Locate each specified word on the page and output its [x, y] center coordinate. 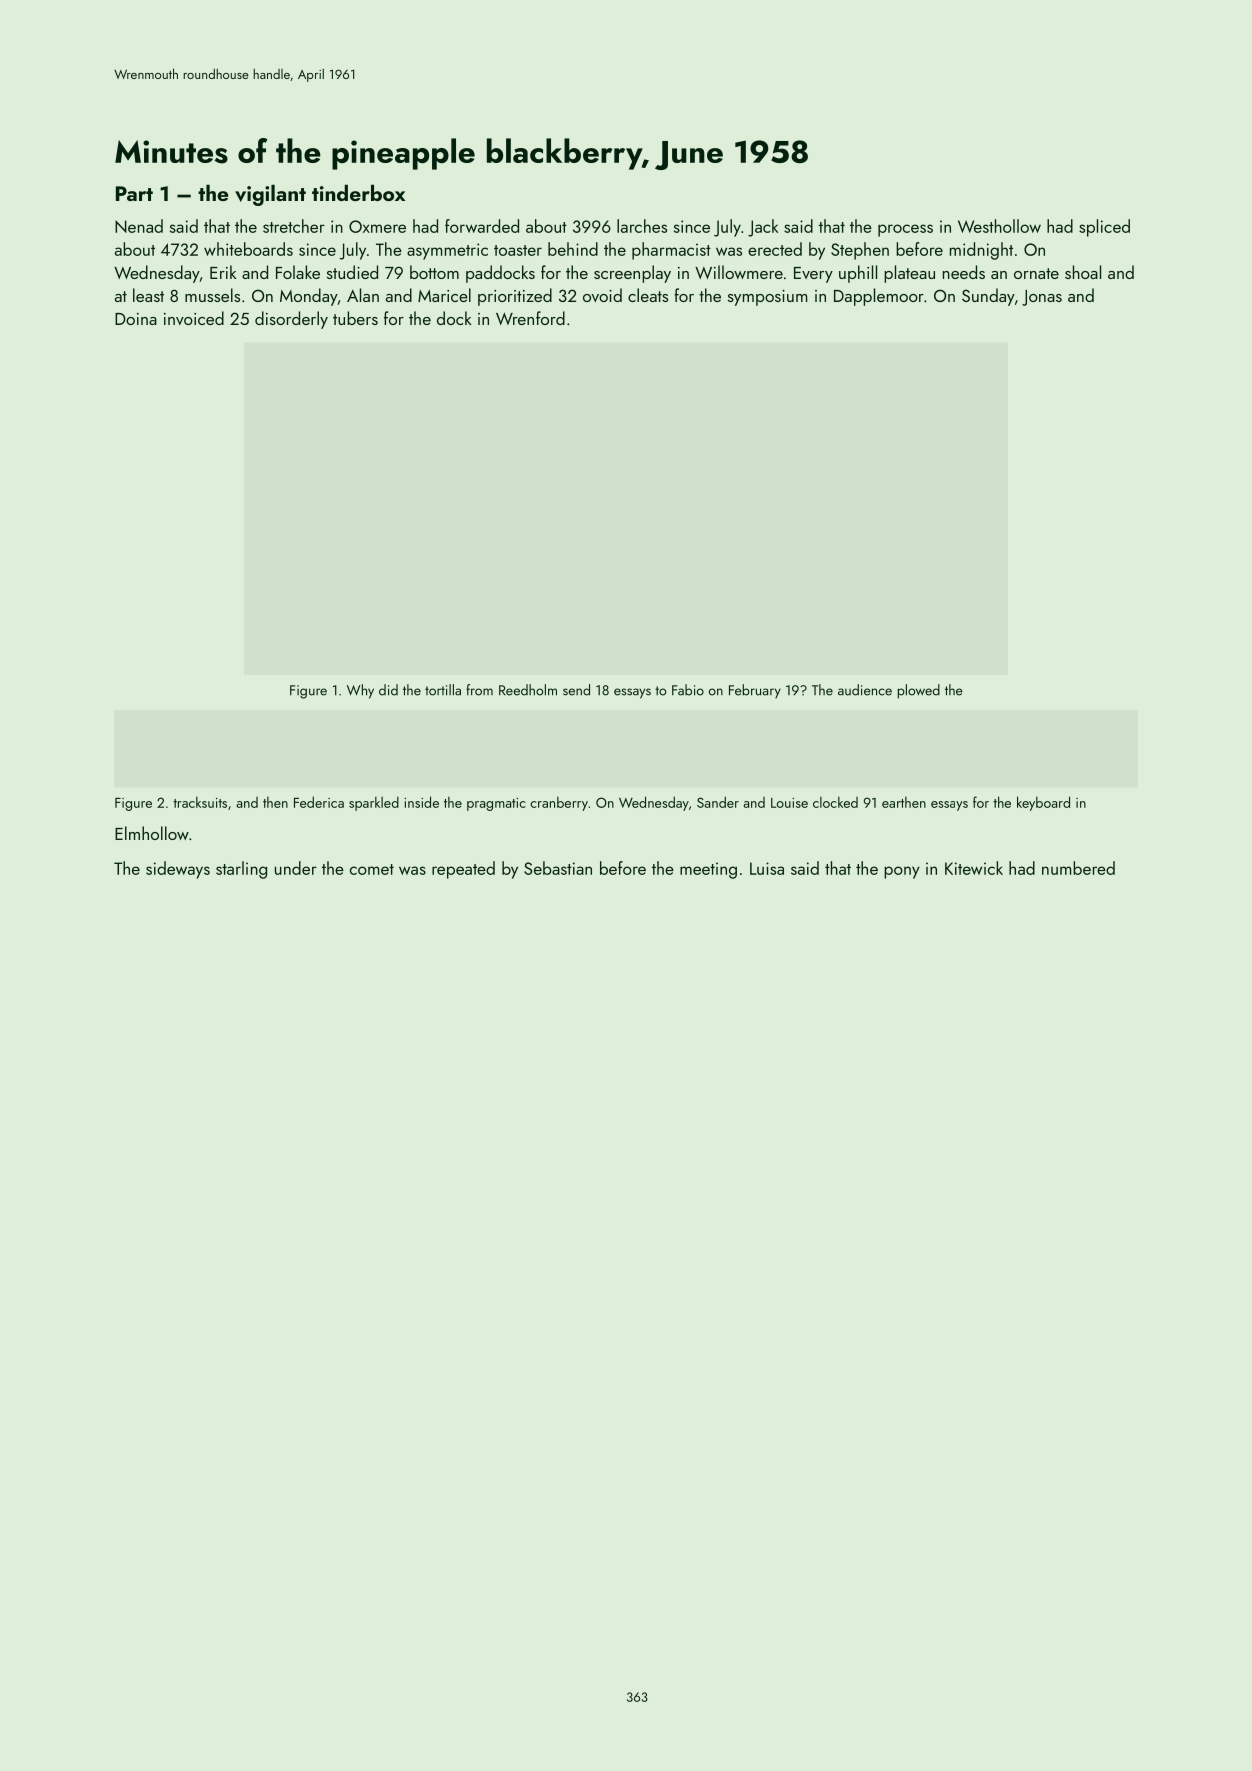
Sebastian [558, 868]
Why [360, 691]
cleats [648, 295]
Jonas [1042, 298]
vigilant [270, 195]
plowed [918, 691]
